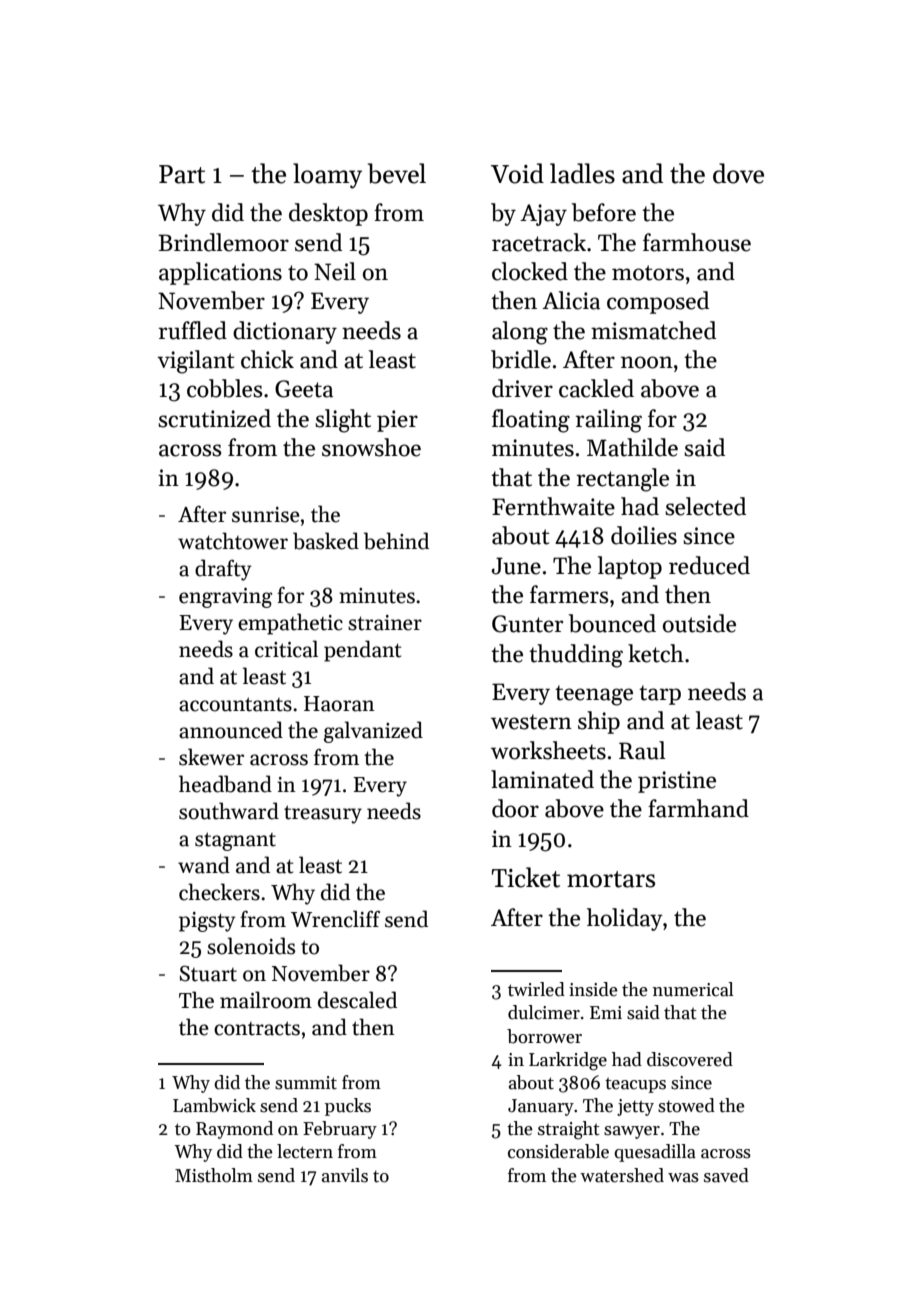 The height and width of the page is (1311, 924). I want to click on selected, so click(705, 506).
